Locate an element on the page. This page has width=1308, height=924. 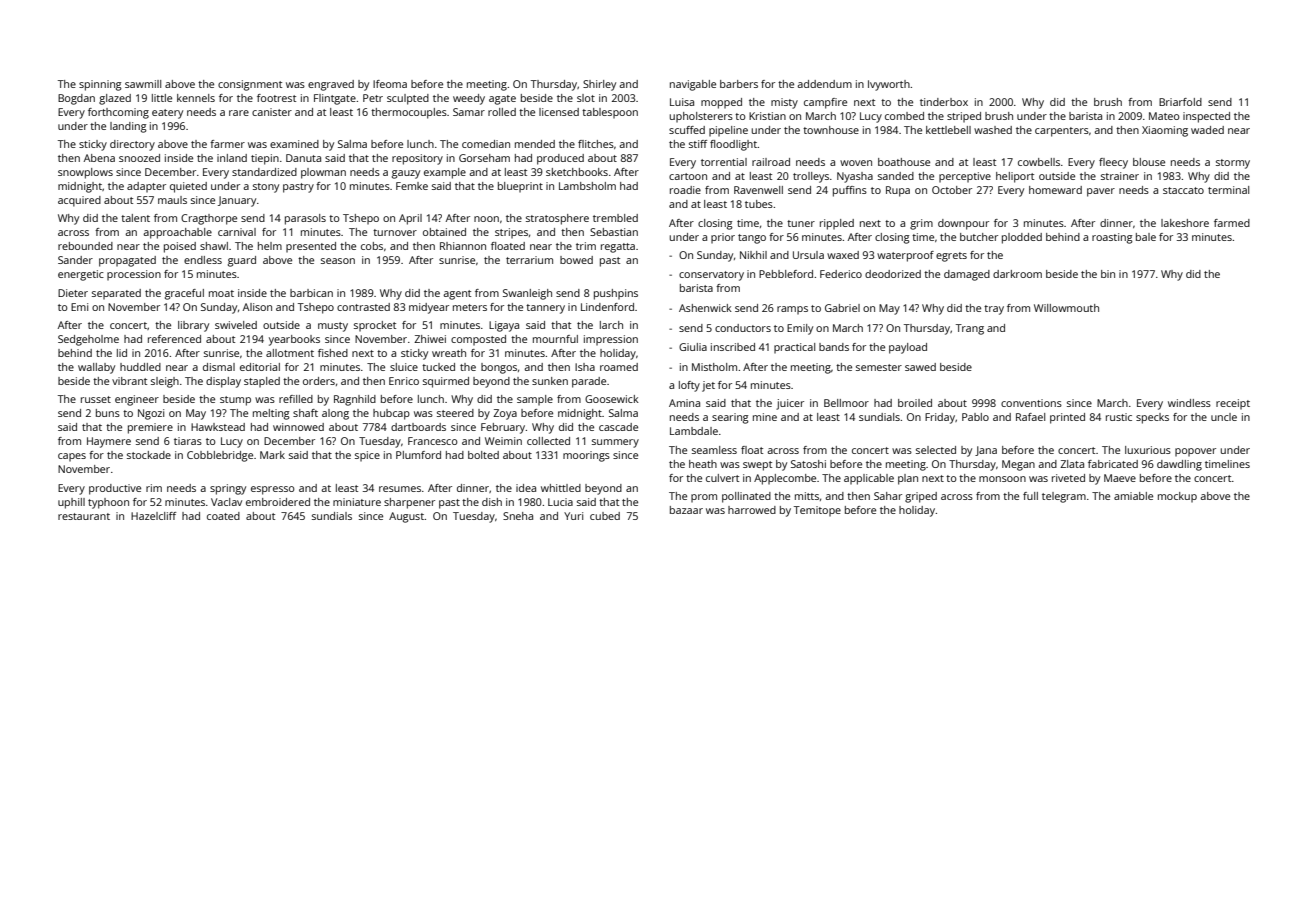
receipt is located at coordinates (1233, 404).
